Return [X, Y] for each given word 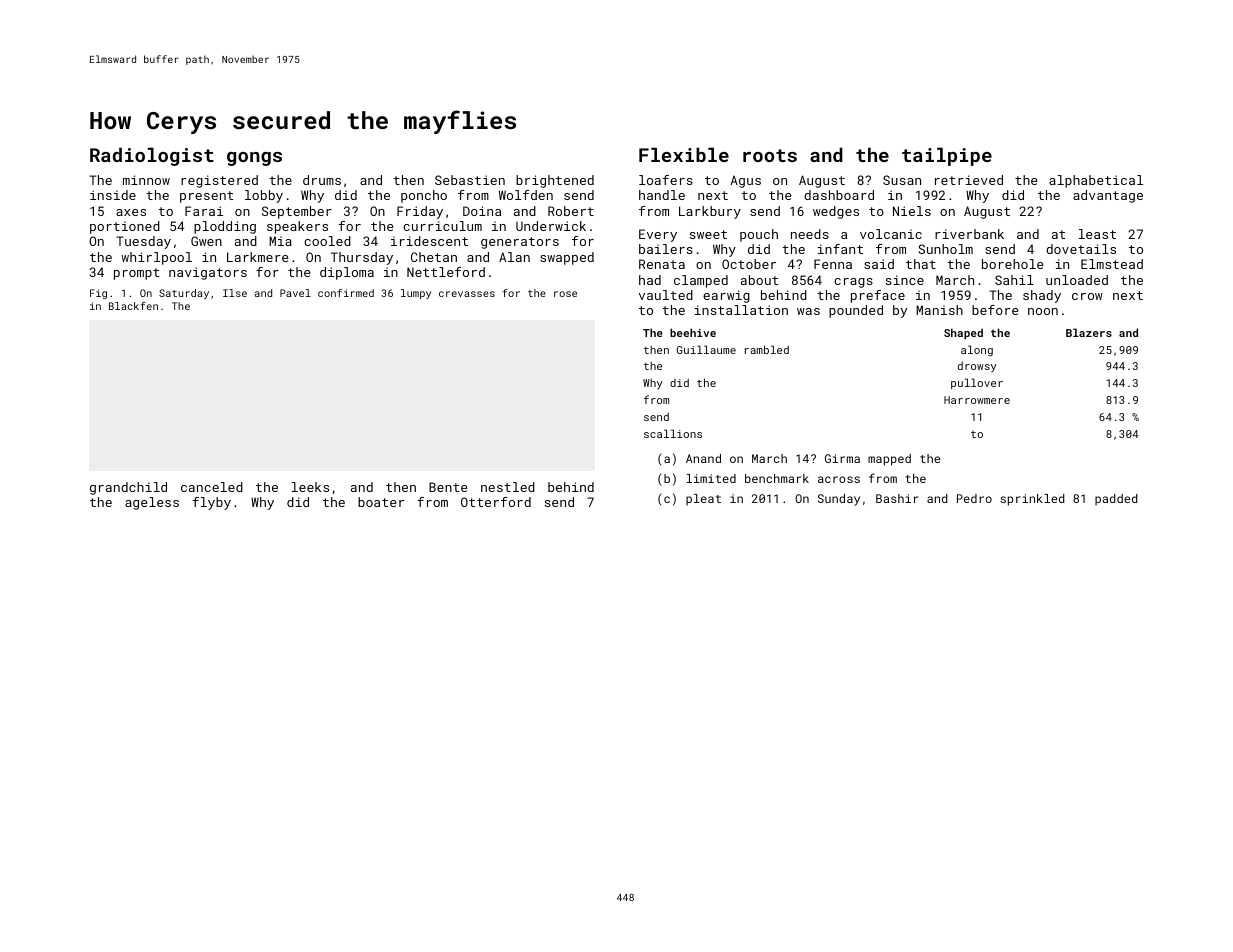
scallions [673, 433]
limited [711, 478]
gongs [254, 159]
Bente [448, 487]
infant [840, 249]
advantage [1108, 196]
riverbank [969, 234]
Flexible [684, 154]
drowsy [977, 367]
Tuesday [143, 242]
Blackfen [133, 306]
